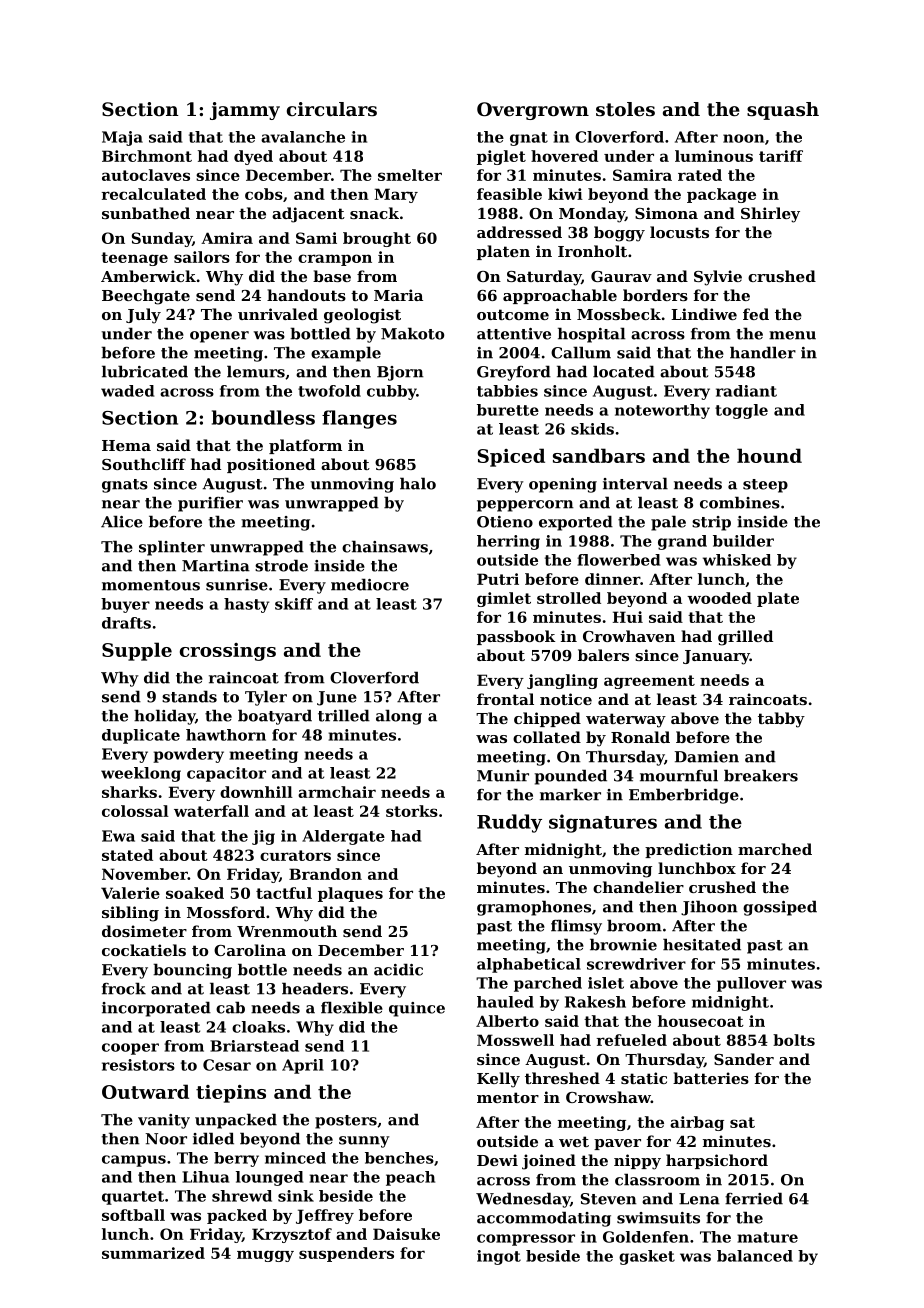  Describe the element at coordinates (269, 1178) in the image. I see `lounged` at that location.
